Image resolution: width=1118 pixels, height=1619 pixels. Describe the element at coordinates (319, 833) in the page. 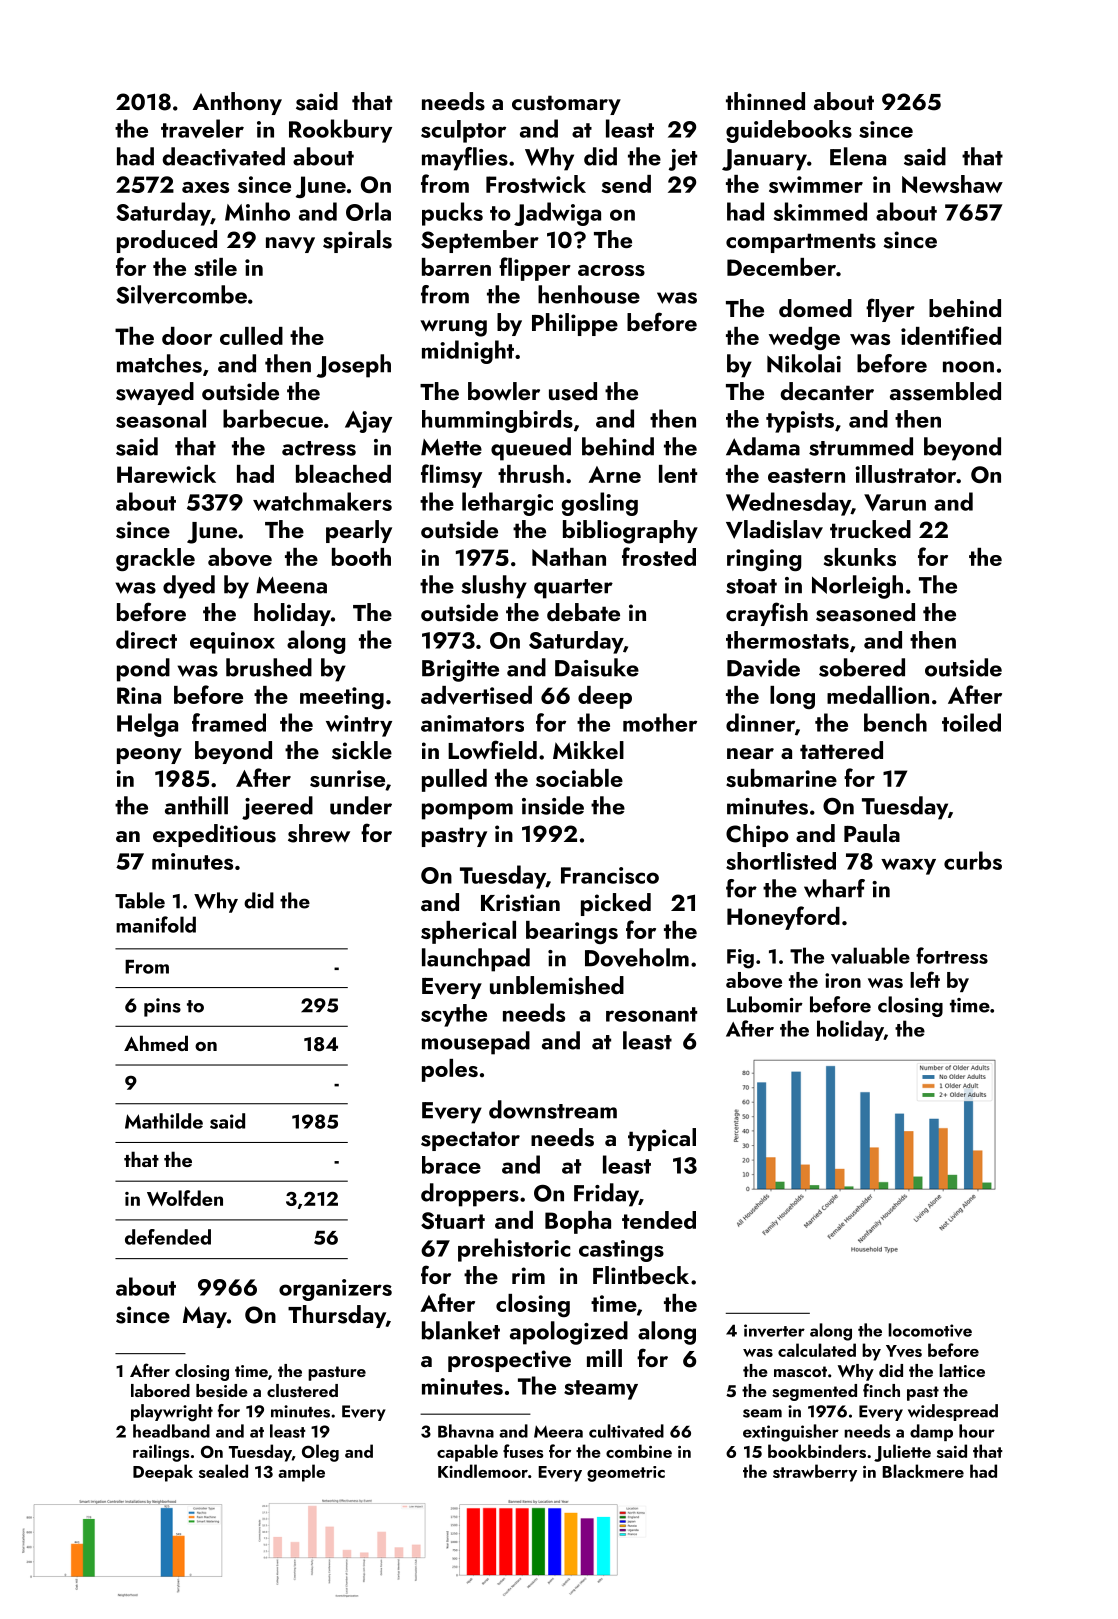

I see `shrew` at that location.
